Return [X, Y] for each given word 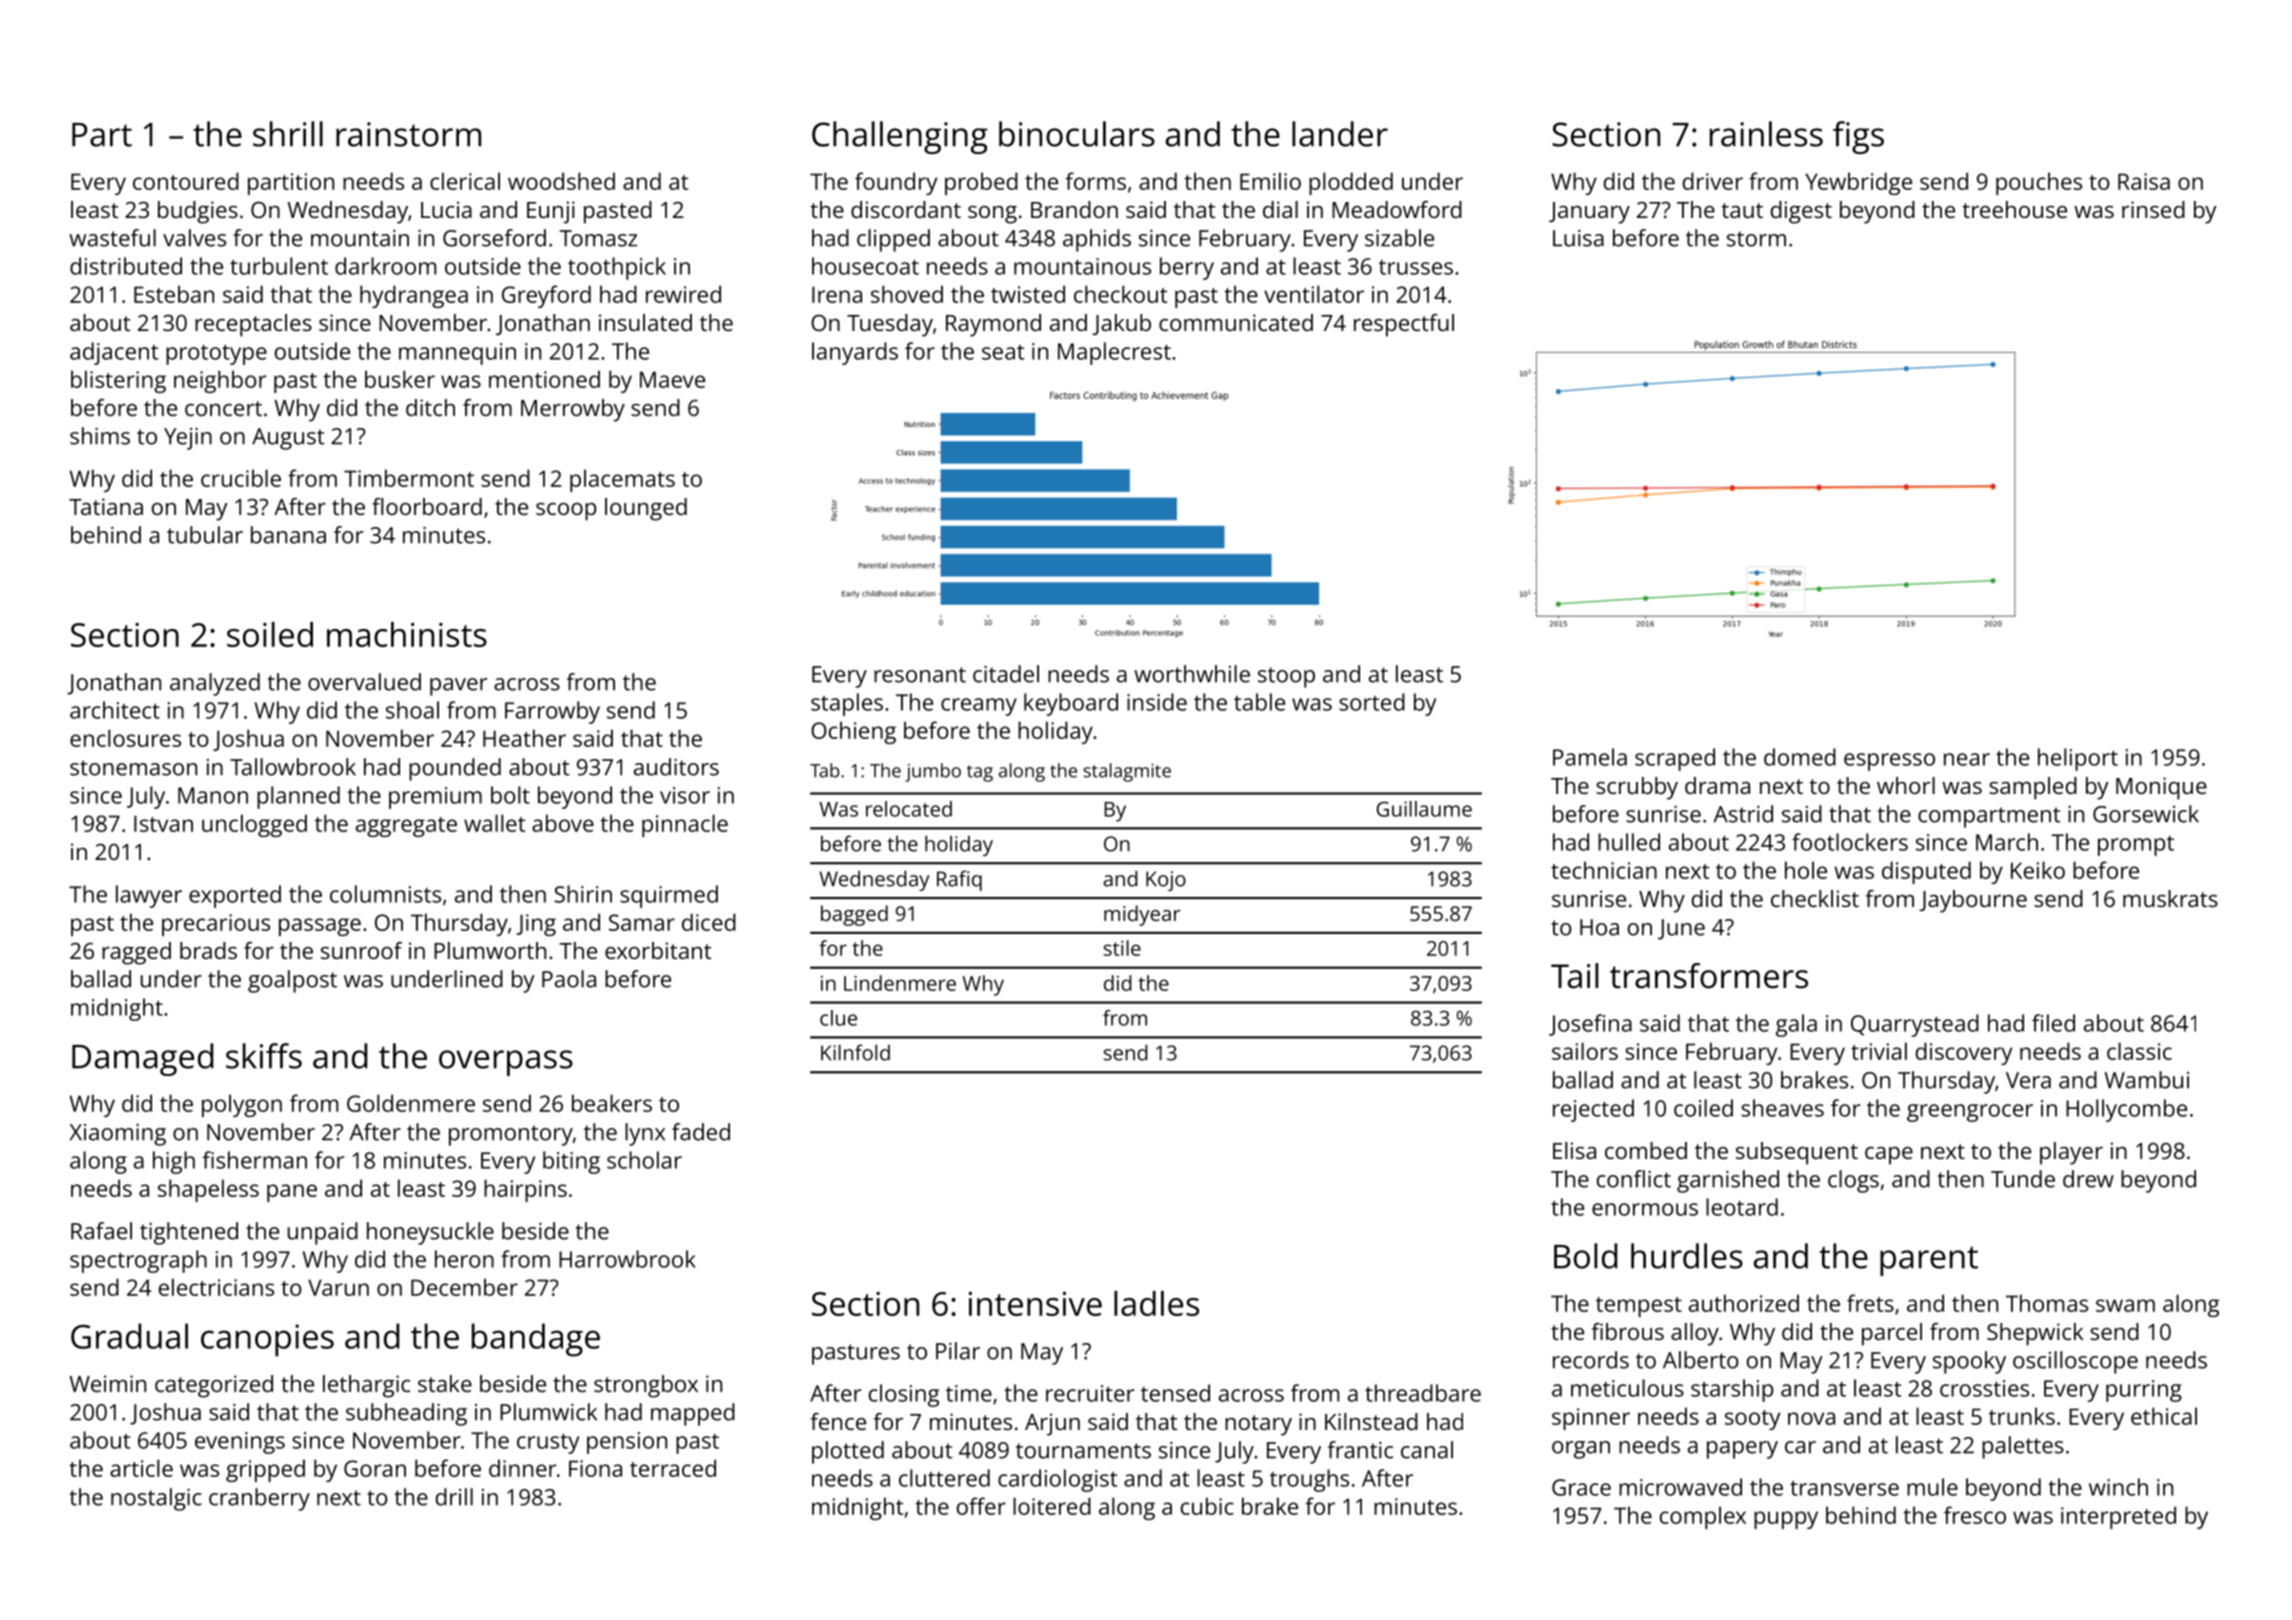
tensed [1175, 1393]
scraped [1675, 759]
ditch [430, 407]
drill [454, 1497]
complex [1703, 1517]
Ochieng [853, 732]
